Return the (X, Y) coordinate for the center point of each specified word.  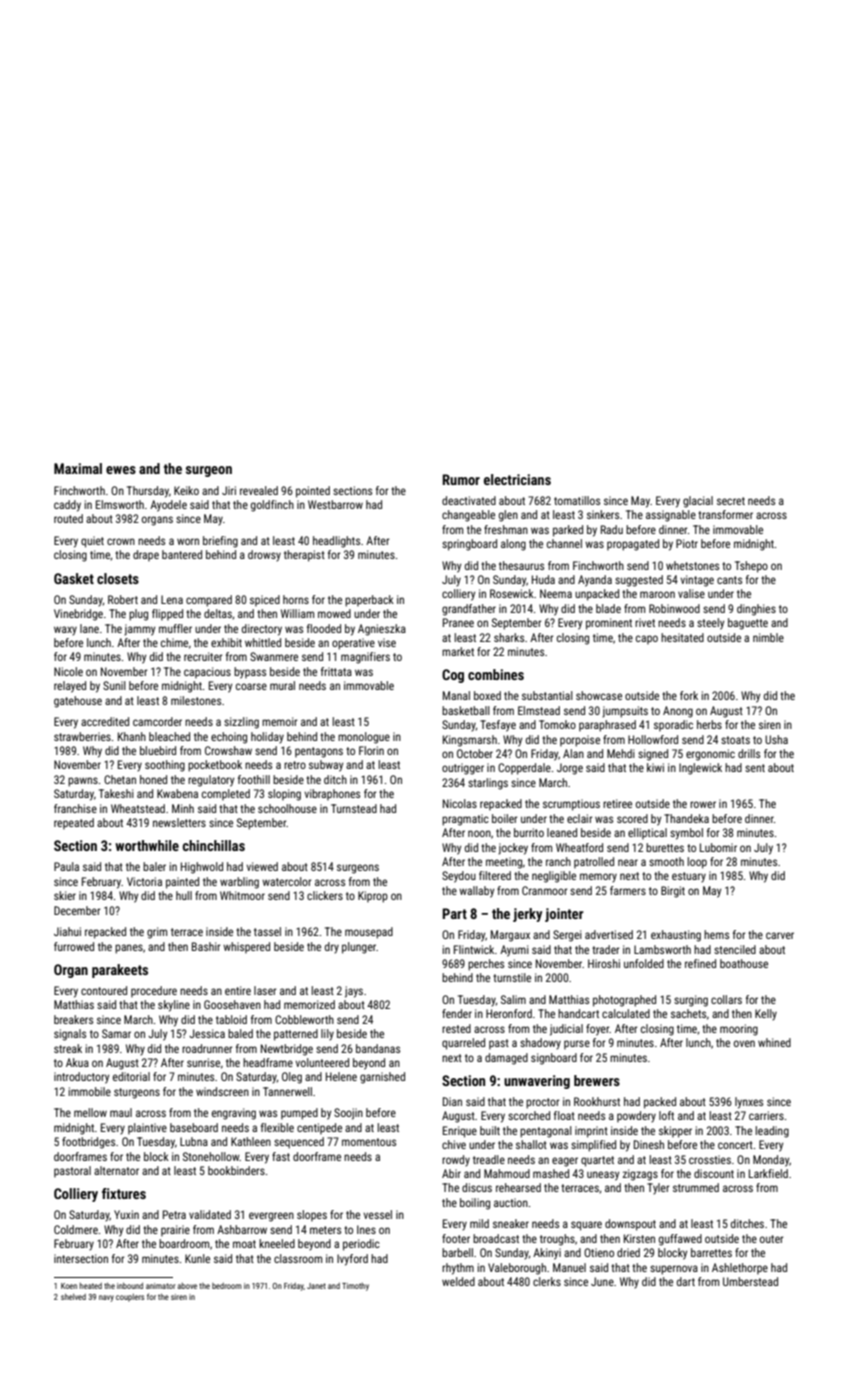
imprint (591, 1132)
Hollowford (653, 739)
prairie (175, 1230)
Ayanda (595, 581)
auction (511, 1202)
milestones (196, 700)
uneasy (603, 1176)
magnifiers (365, 658)
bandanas (378, 1048)
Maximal (78, 468)
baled (240, 1033)
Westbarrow (335, 504)
